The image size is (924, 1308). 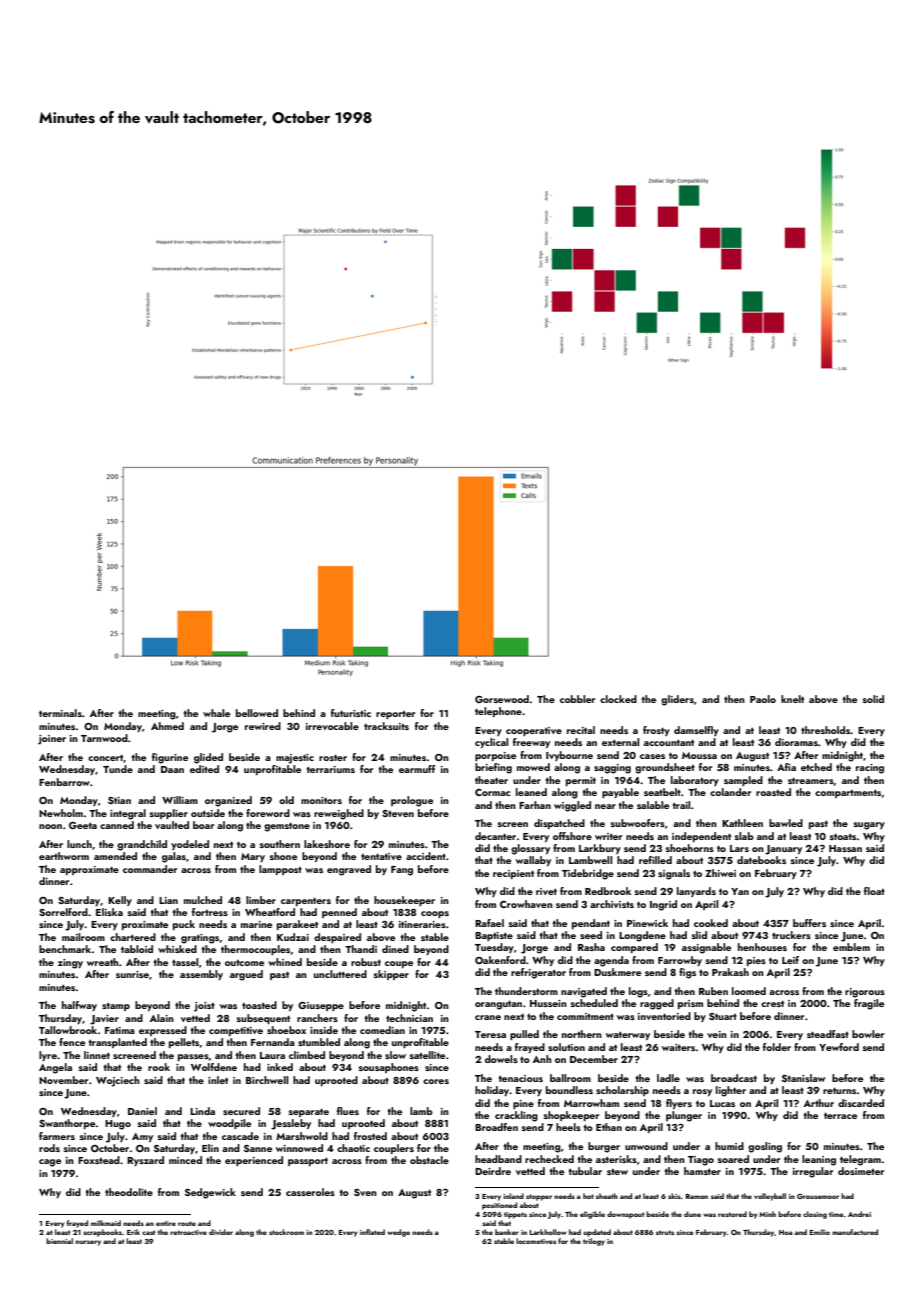 What do you see at coordinates (756, 961) in the screenshot?
I see `pies` at bounding box center [756, 961].
